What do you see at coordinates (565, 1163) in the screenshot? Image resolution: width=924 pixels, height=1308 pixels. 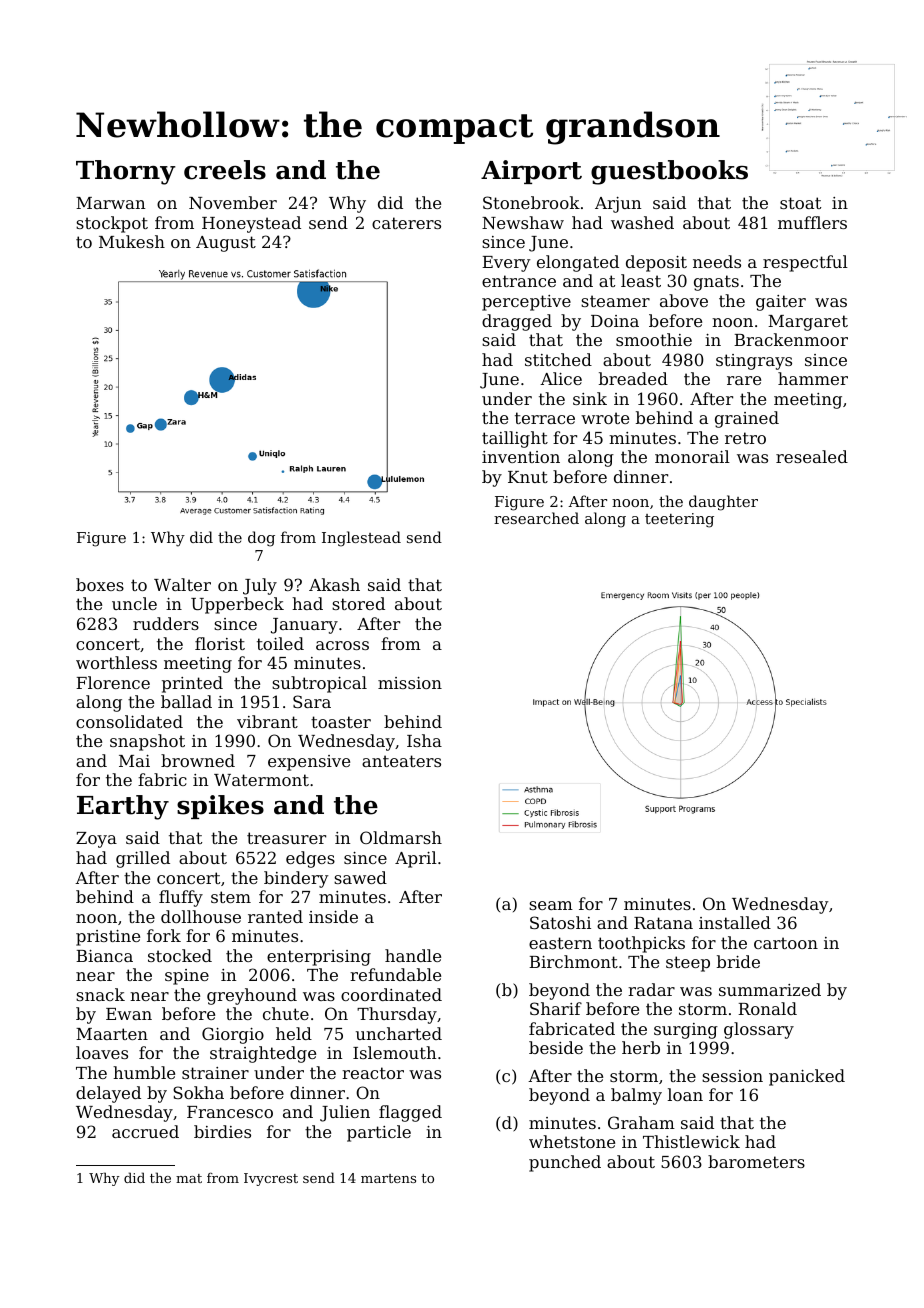 I see `punched` at bounding box center [565, 1163].
